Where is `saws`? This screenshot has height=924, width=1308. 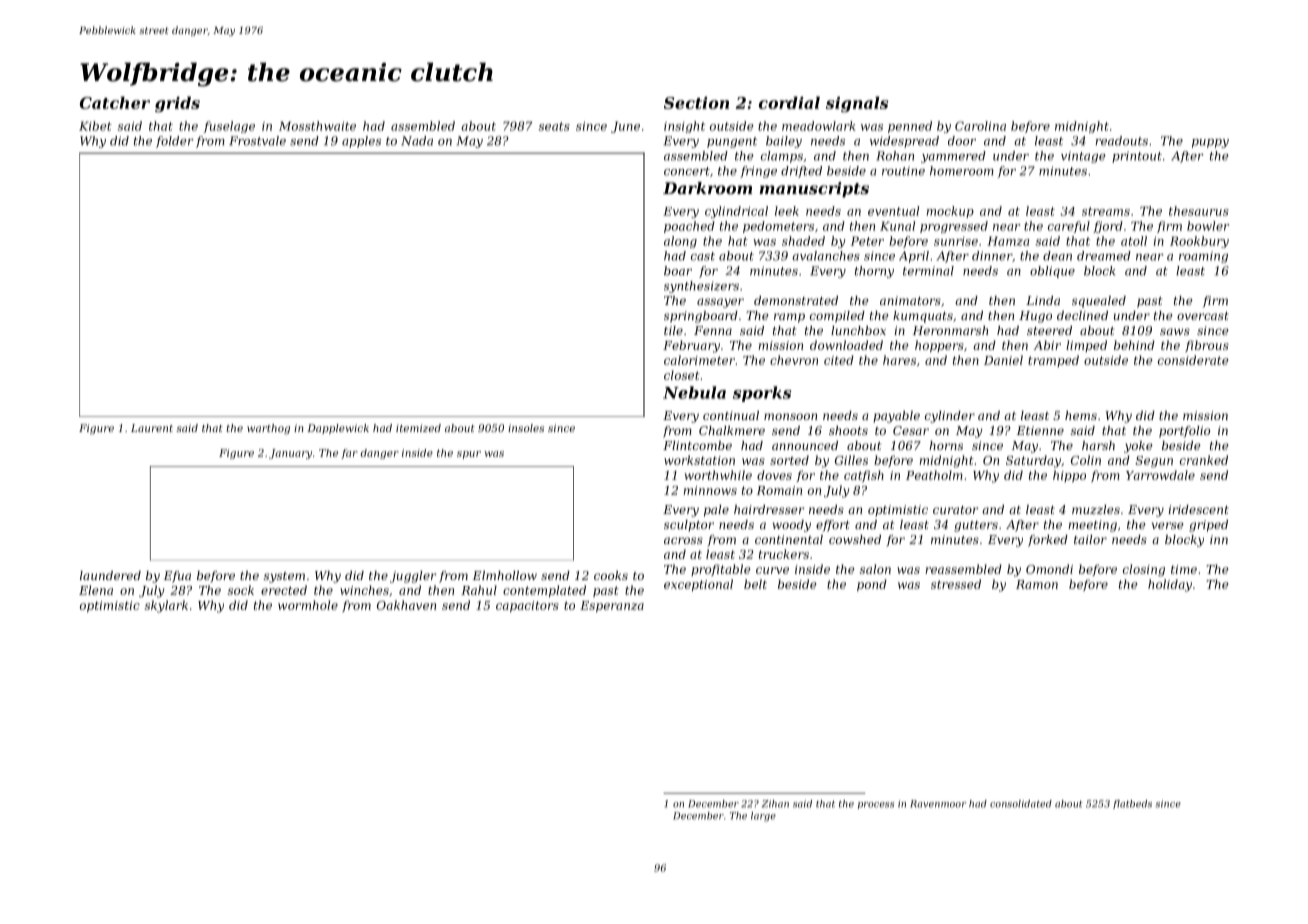 saws is located at coordinates (1175, 331).
